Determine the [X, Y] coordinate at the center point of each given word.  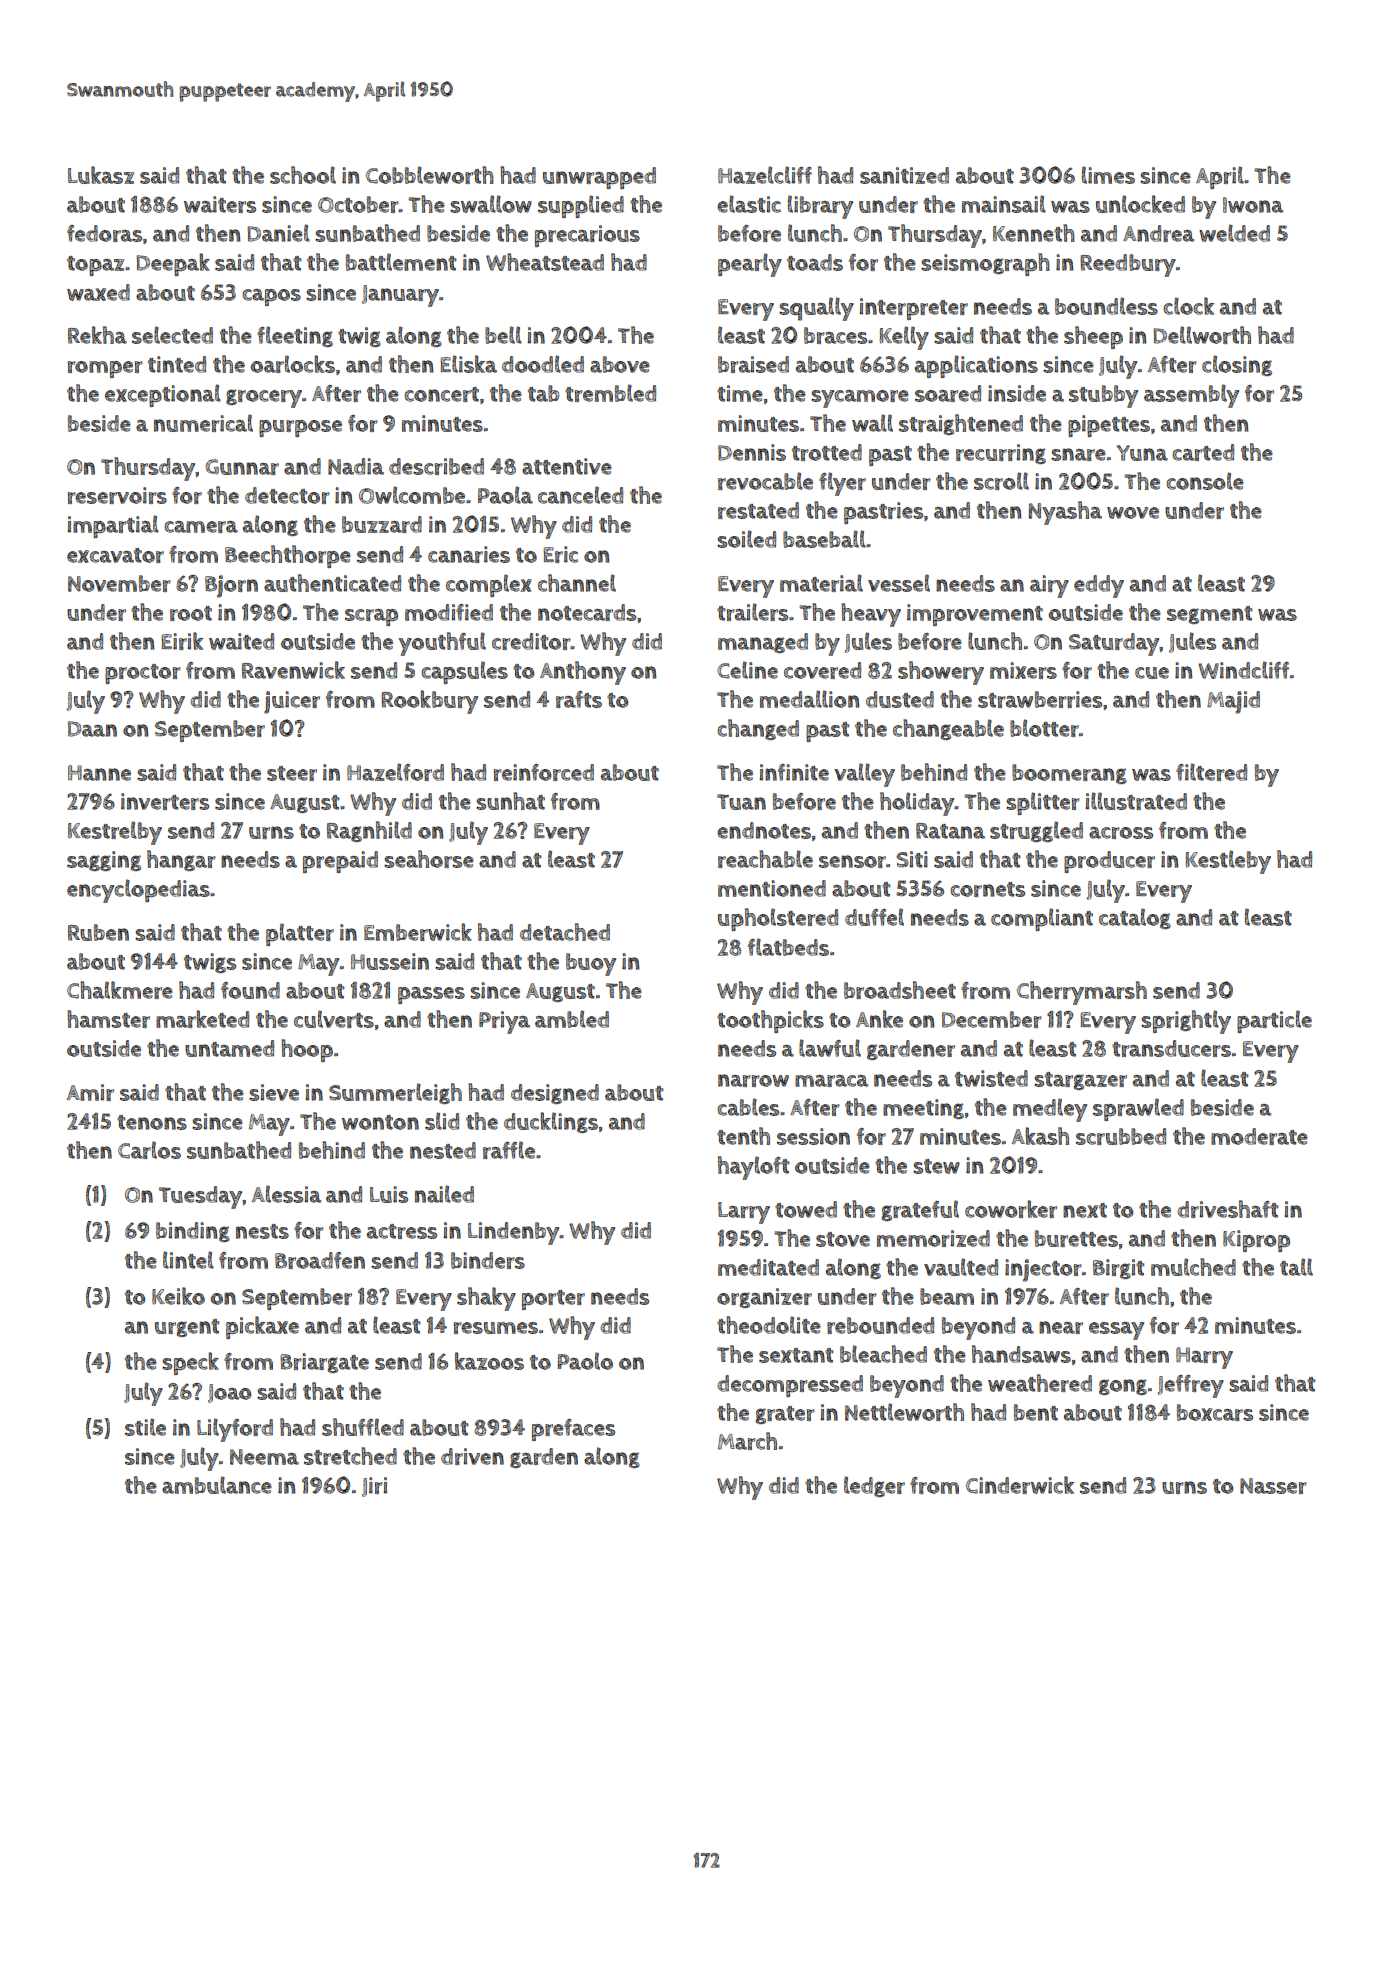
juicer [292, 702]
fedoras [104, 233]
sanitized [904, 175]
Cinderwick [1020, 1485]
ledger [874, 1486]
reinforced [544, 772]
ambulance [217, 1485]
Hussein [390, 961]
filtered [1211, 772]
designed [555, 1094]
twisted [991, 1078]
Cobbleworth [430, 175]
